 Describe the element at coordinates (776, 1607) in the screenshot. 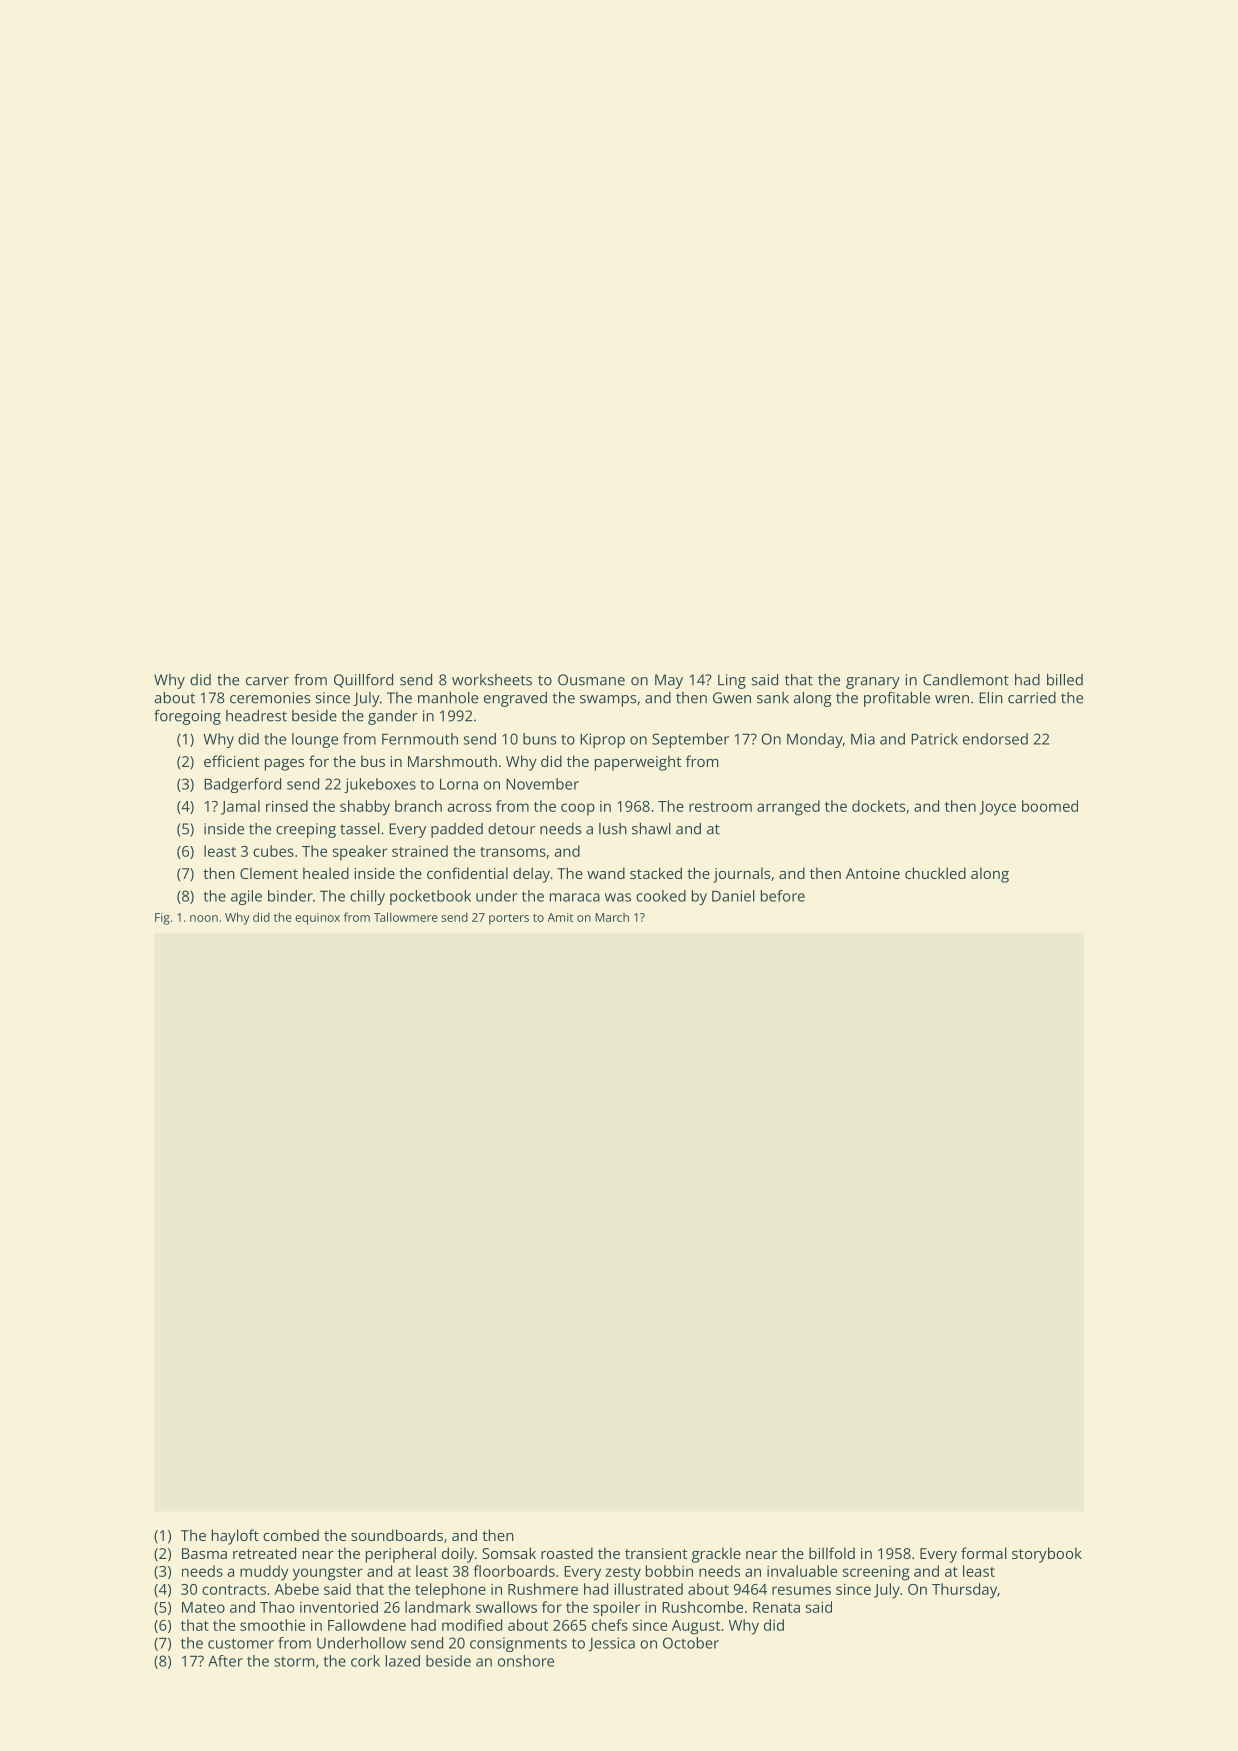

I see `Renata` at that location.
